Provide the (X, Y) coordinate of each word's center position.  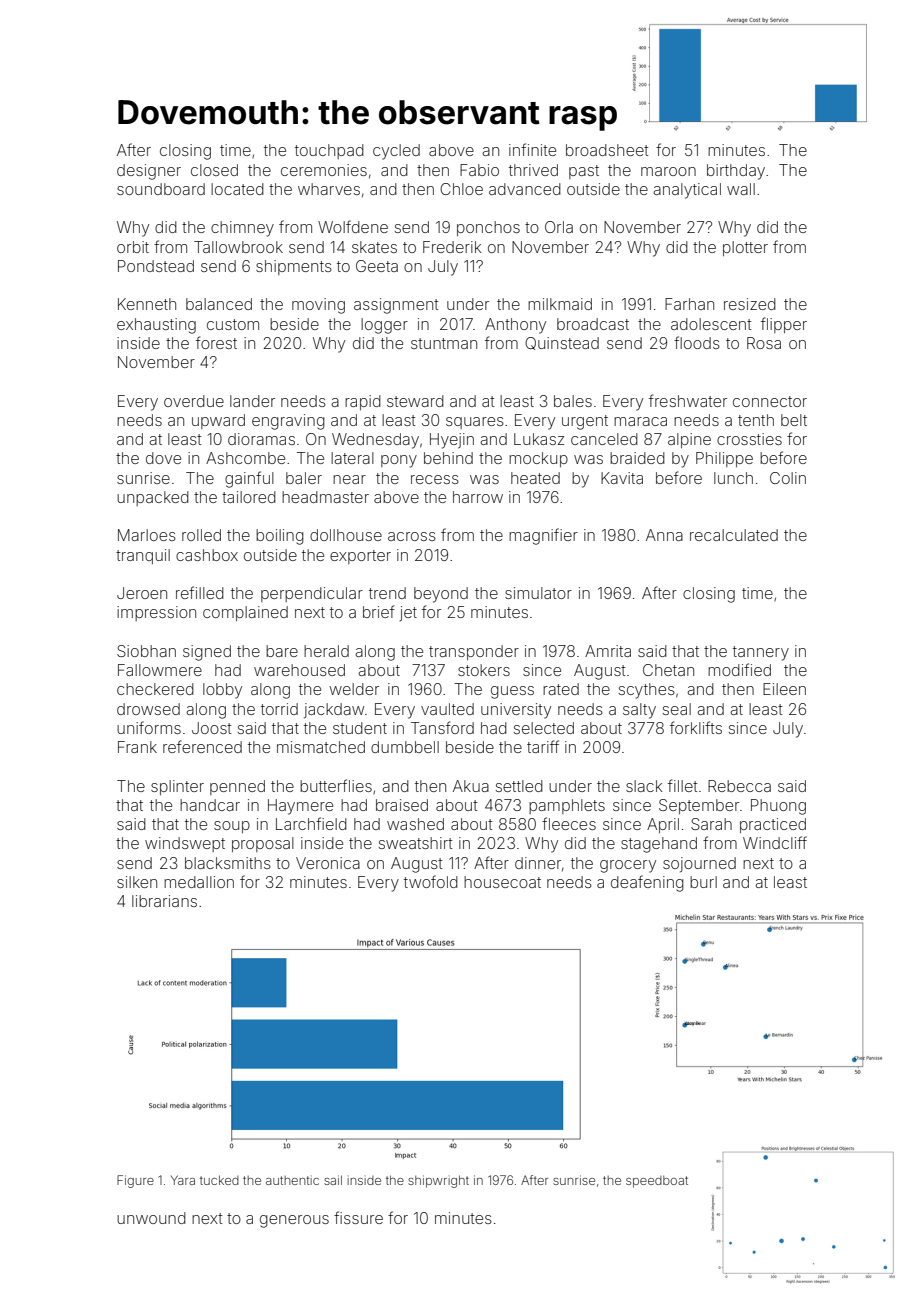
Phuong (778, 807)
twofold (431, 881)
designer (149, 172)
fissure (358, 1217)
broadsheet (607, 150)
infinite (532, 149)
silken (137, 882)
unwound (151, 1218)
